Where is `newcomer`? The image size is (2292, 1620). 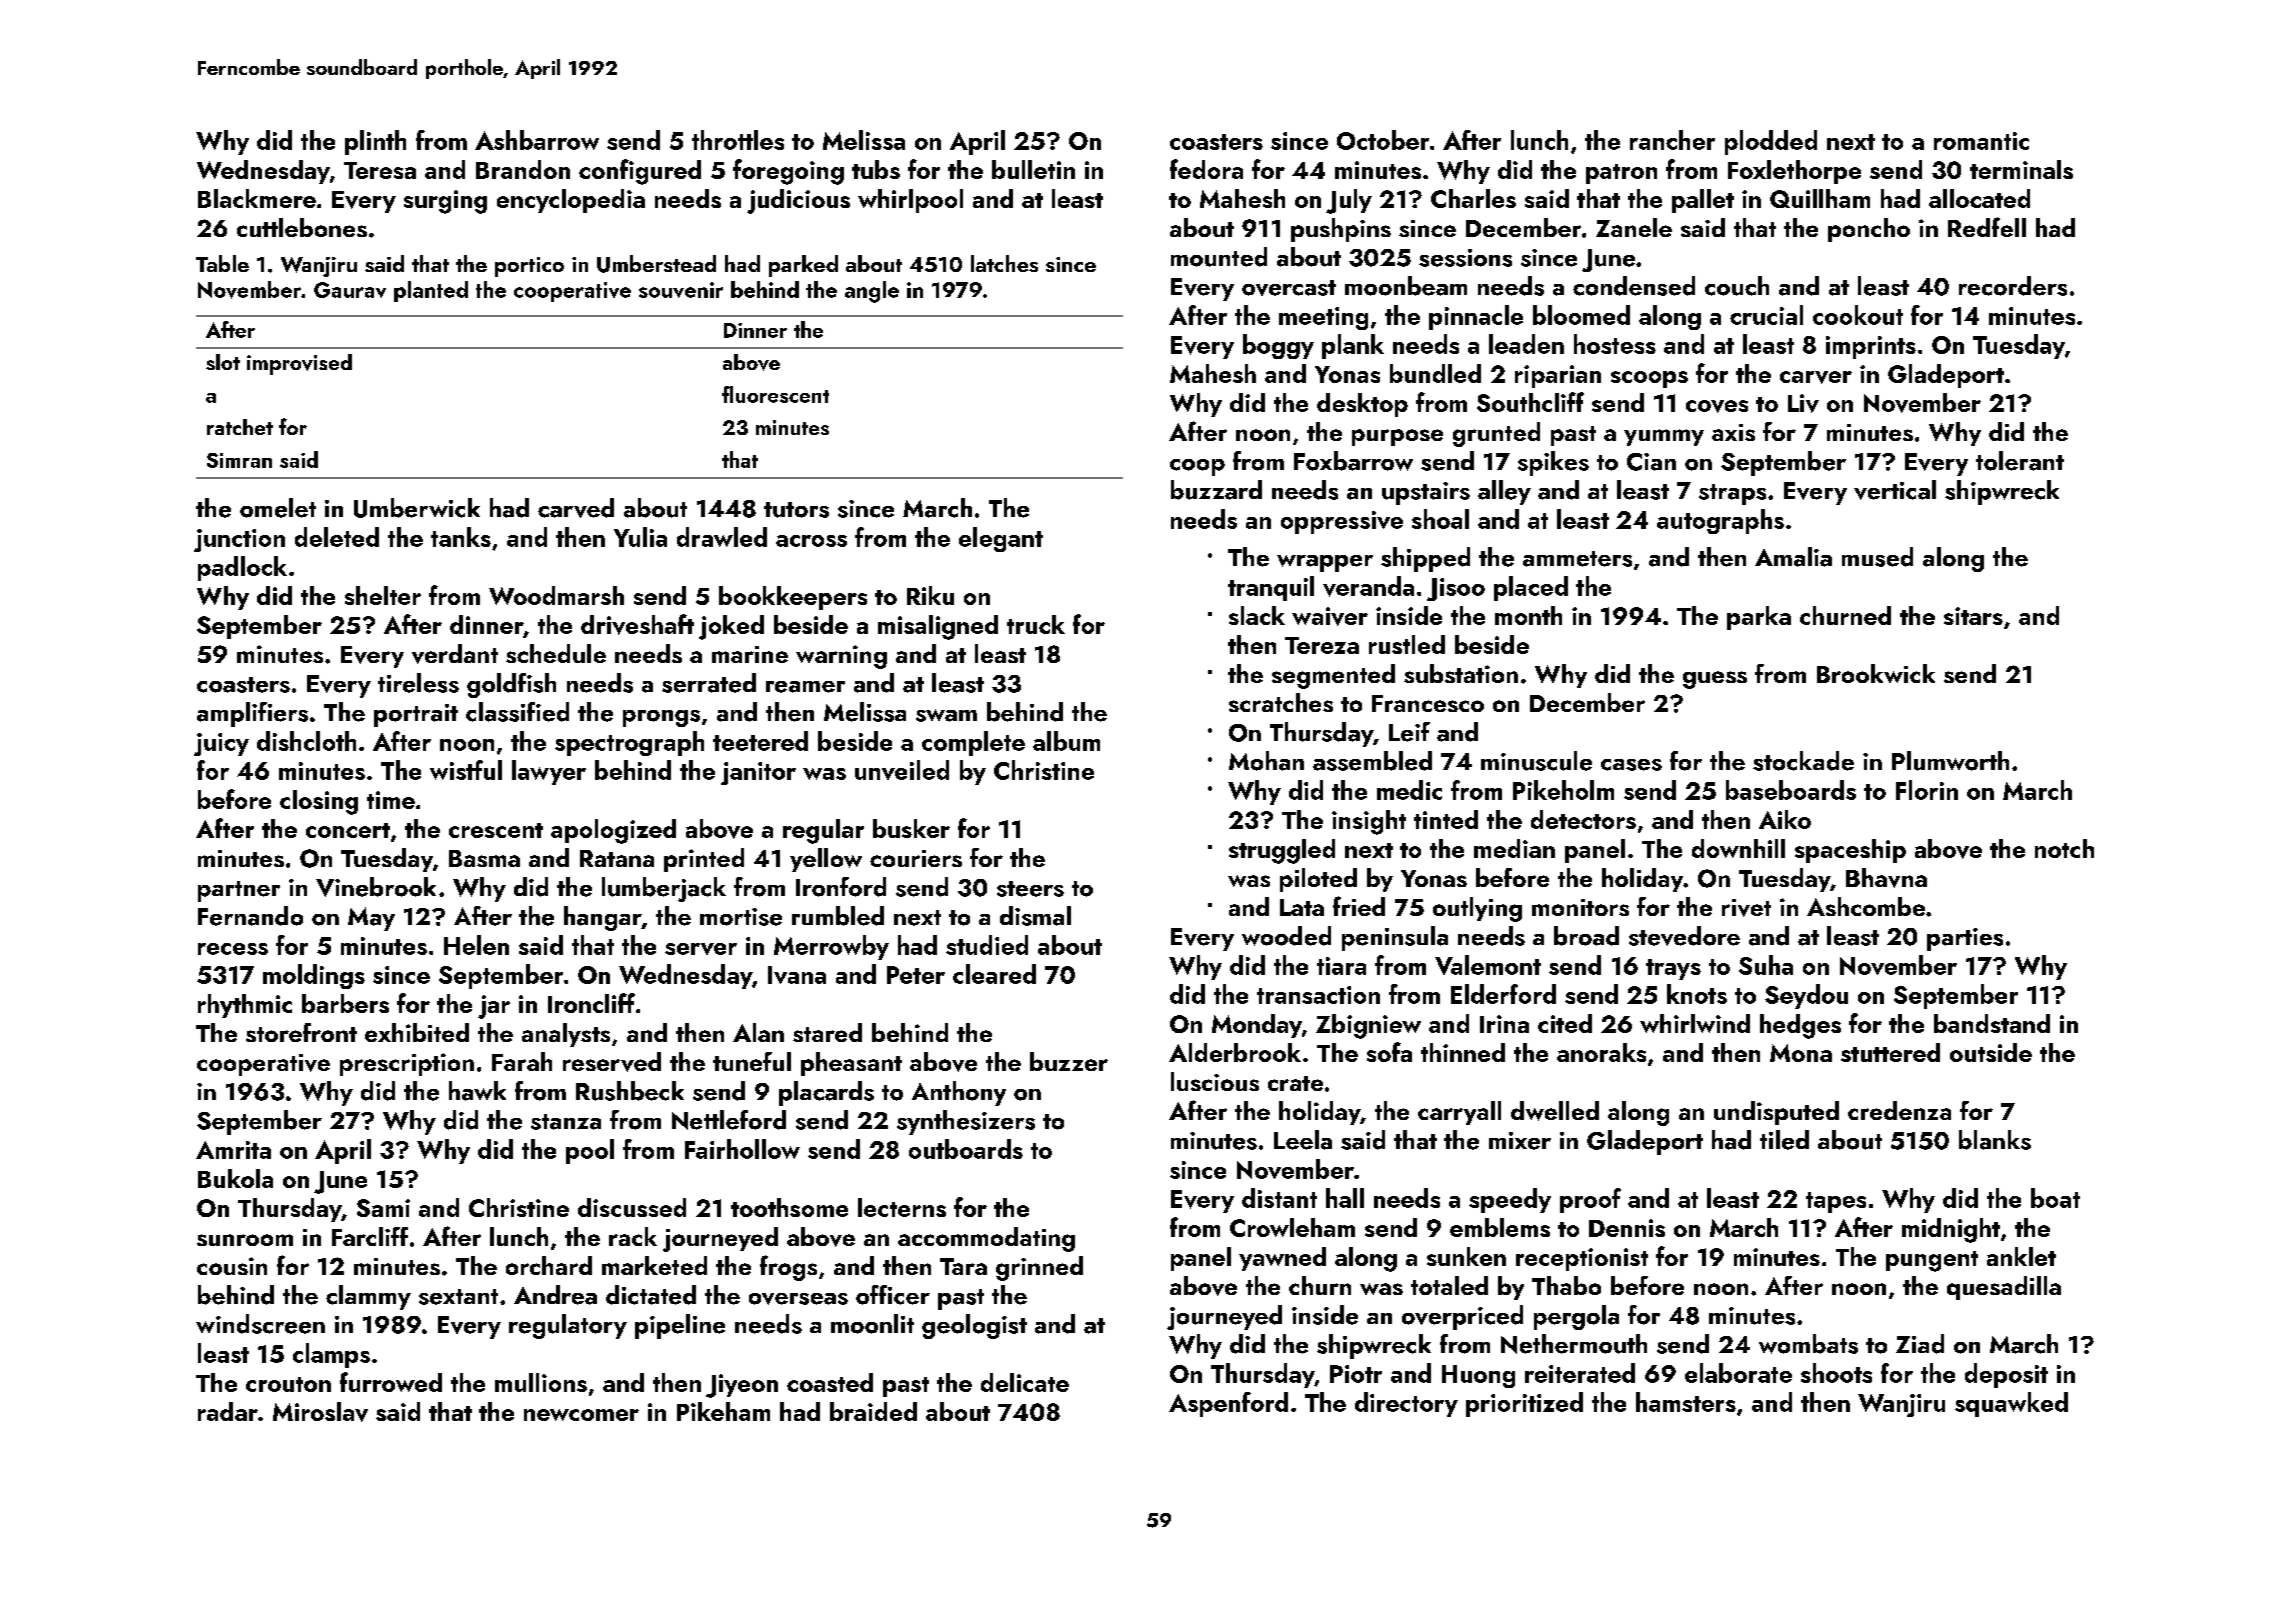 newcomer is located at coordinates (581, 1415).
